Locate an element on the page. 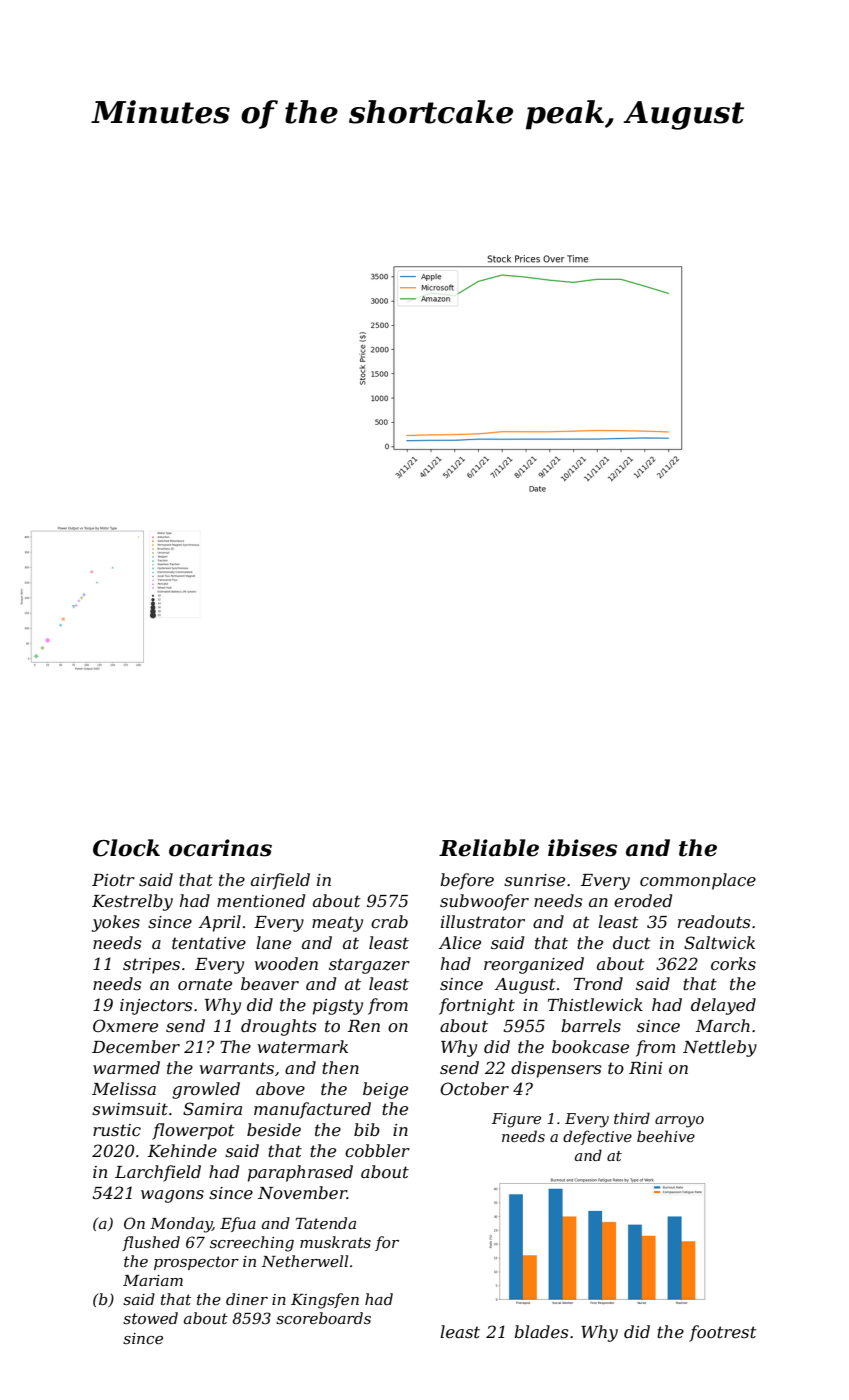 Image resolution: width=849 pixels, height=1400 pixels. Samira is located at coordinates (212, 1108).
